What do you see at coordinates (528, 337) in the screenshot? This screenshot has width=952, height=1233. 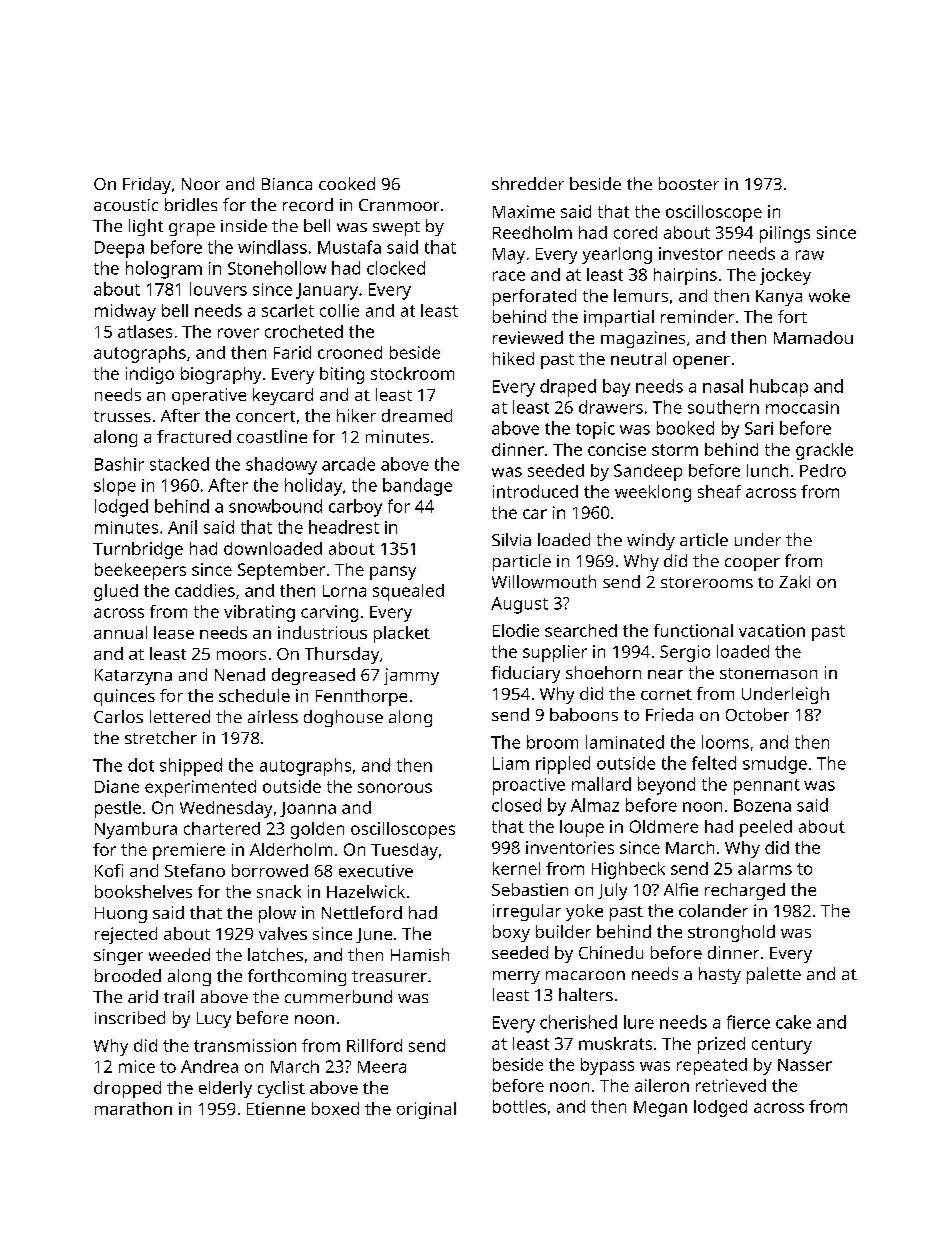 I see `reviewed` at bounding box center [528, 337].
